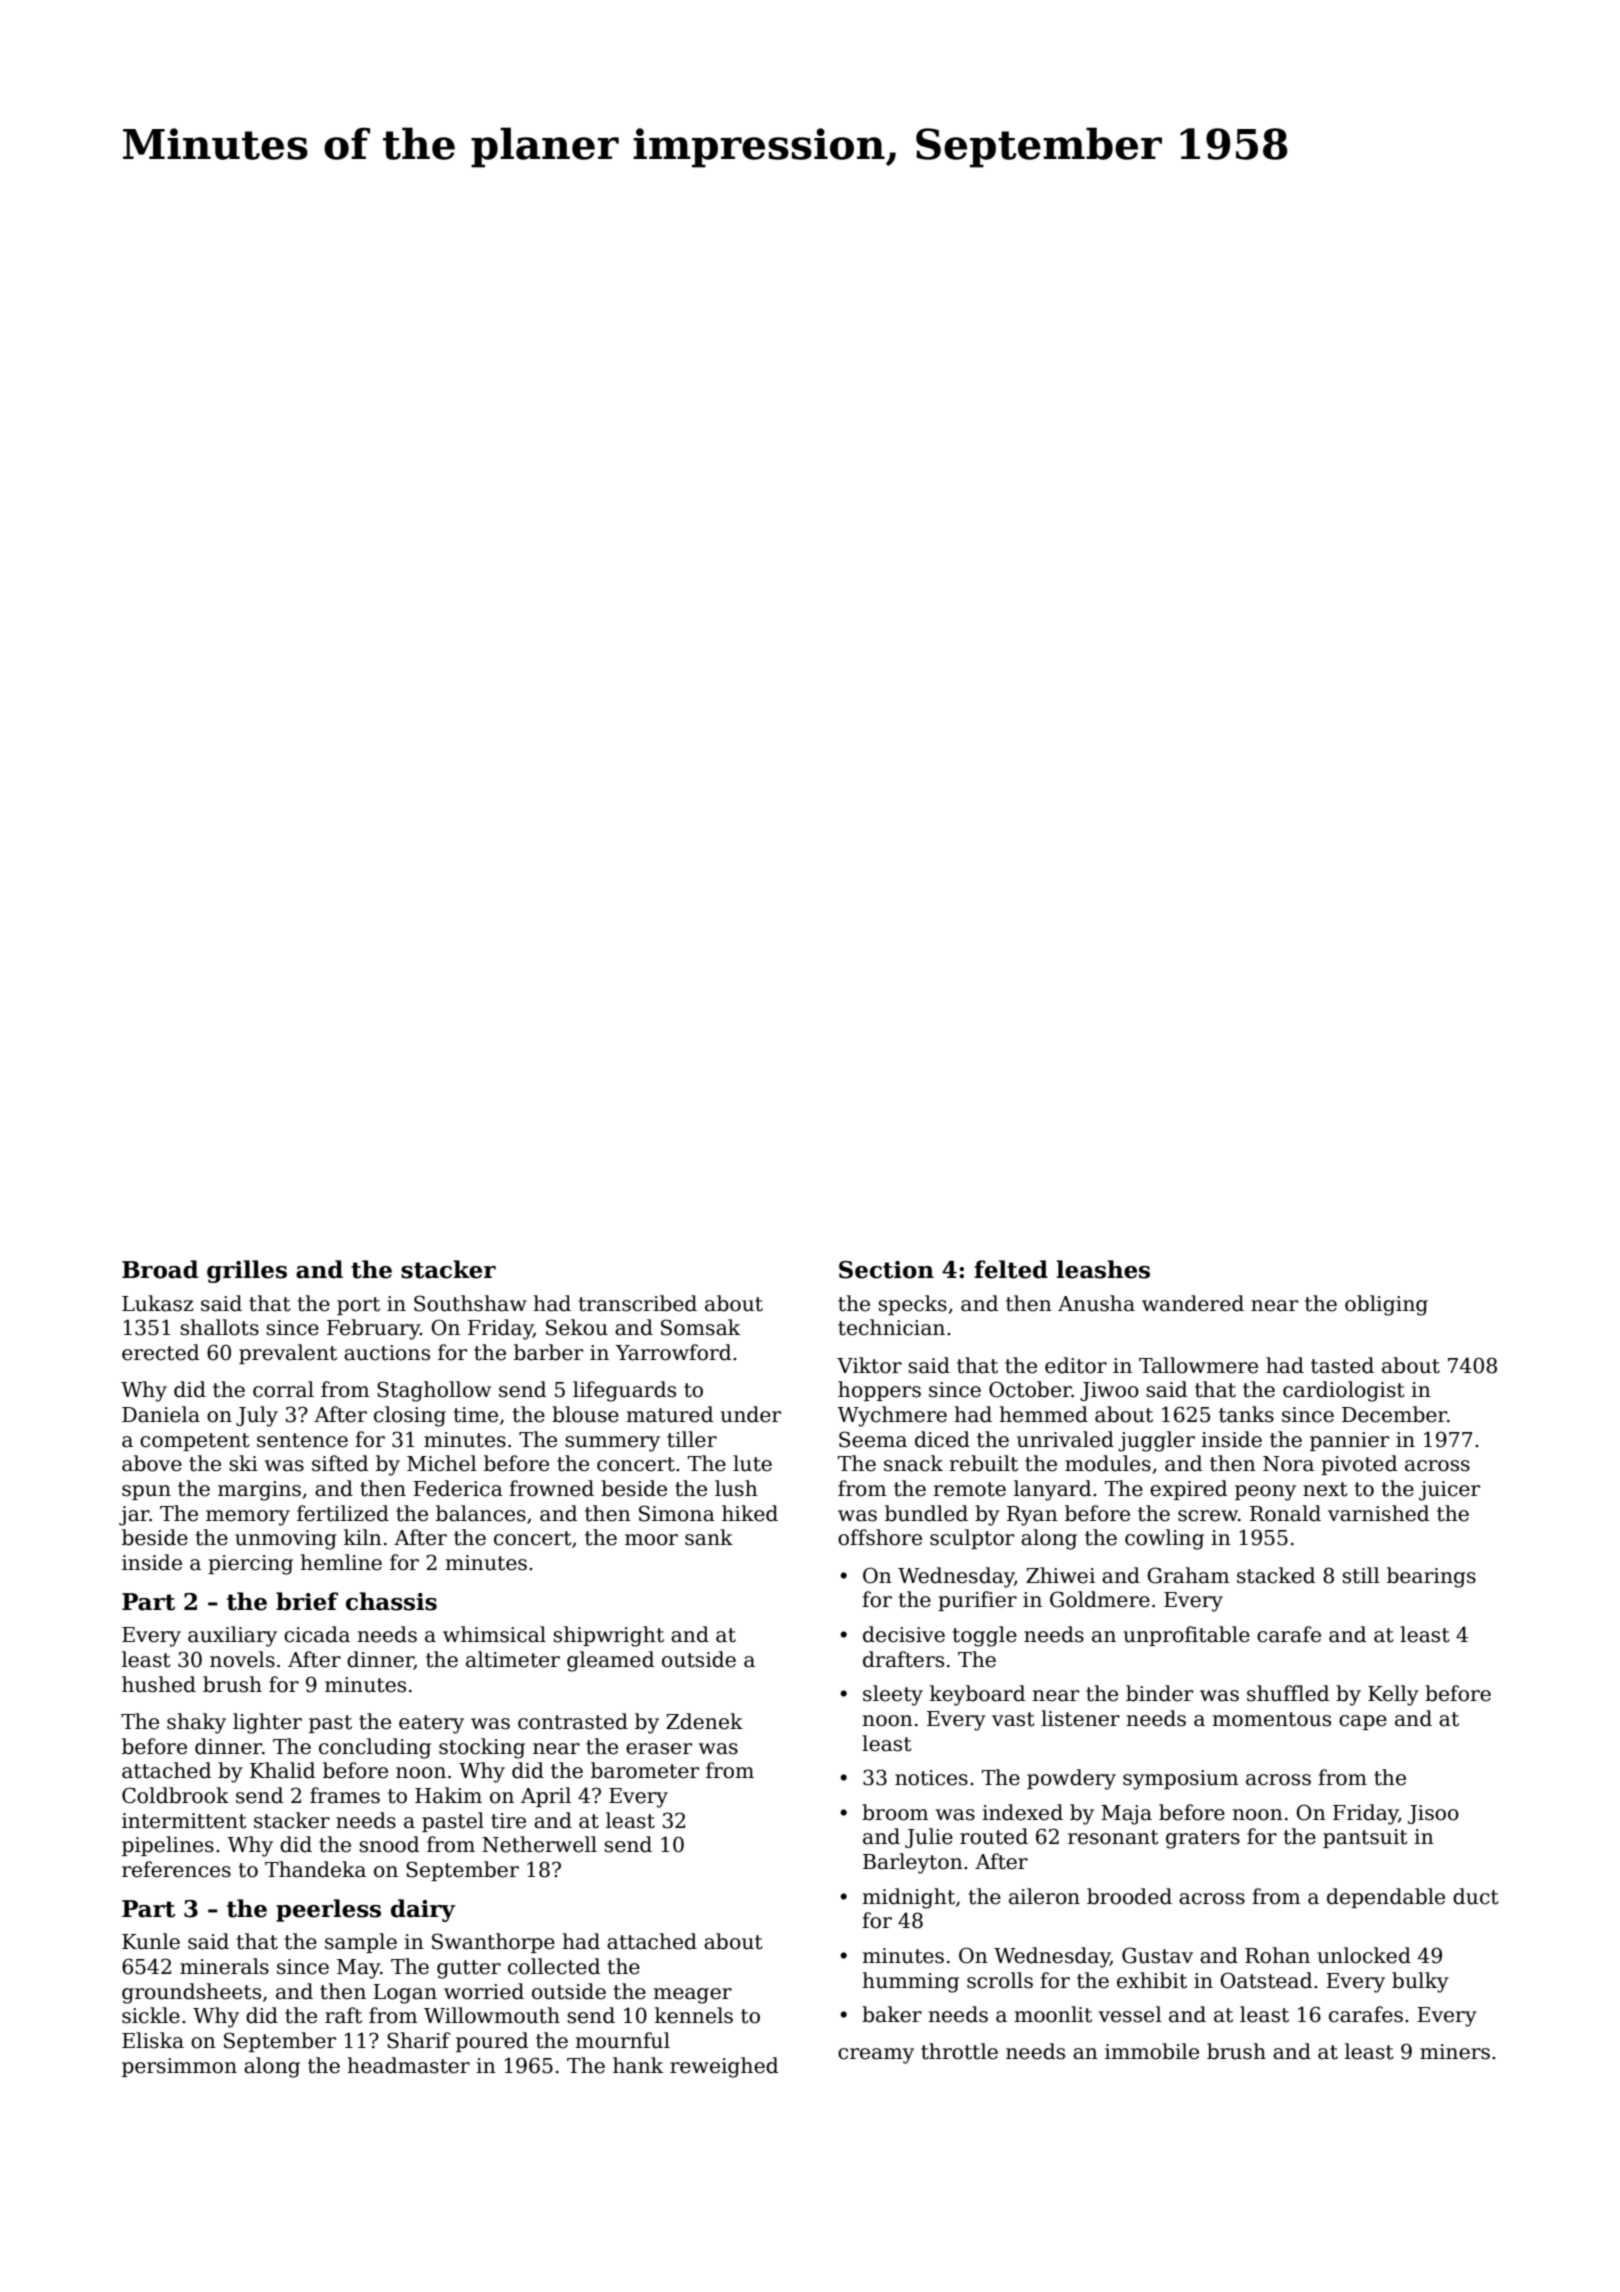  What do you see at coordinates (876, 2056) in the screenshot?
I see `creamy` at bounding box center [876, 2056].
